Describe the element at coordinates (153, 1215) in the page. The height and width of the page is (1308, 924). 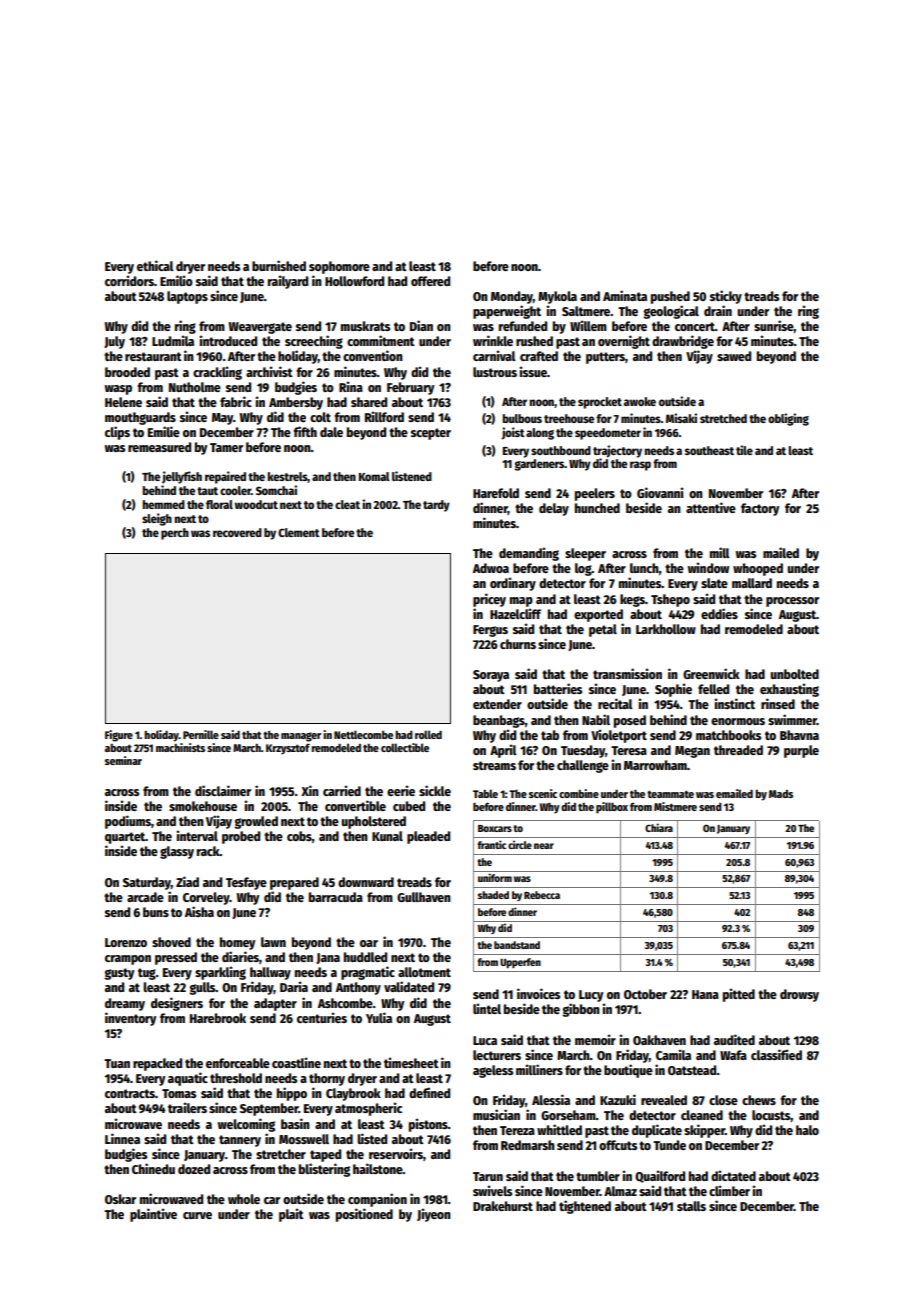
I see `plaintive` at that location.
